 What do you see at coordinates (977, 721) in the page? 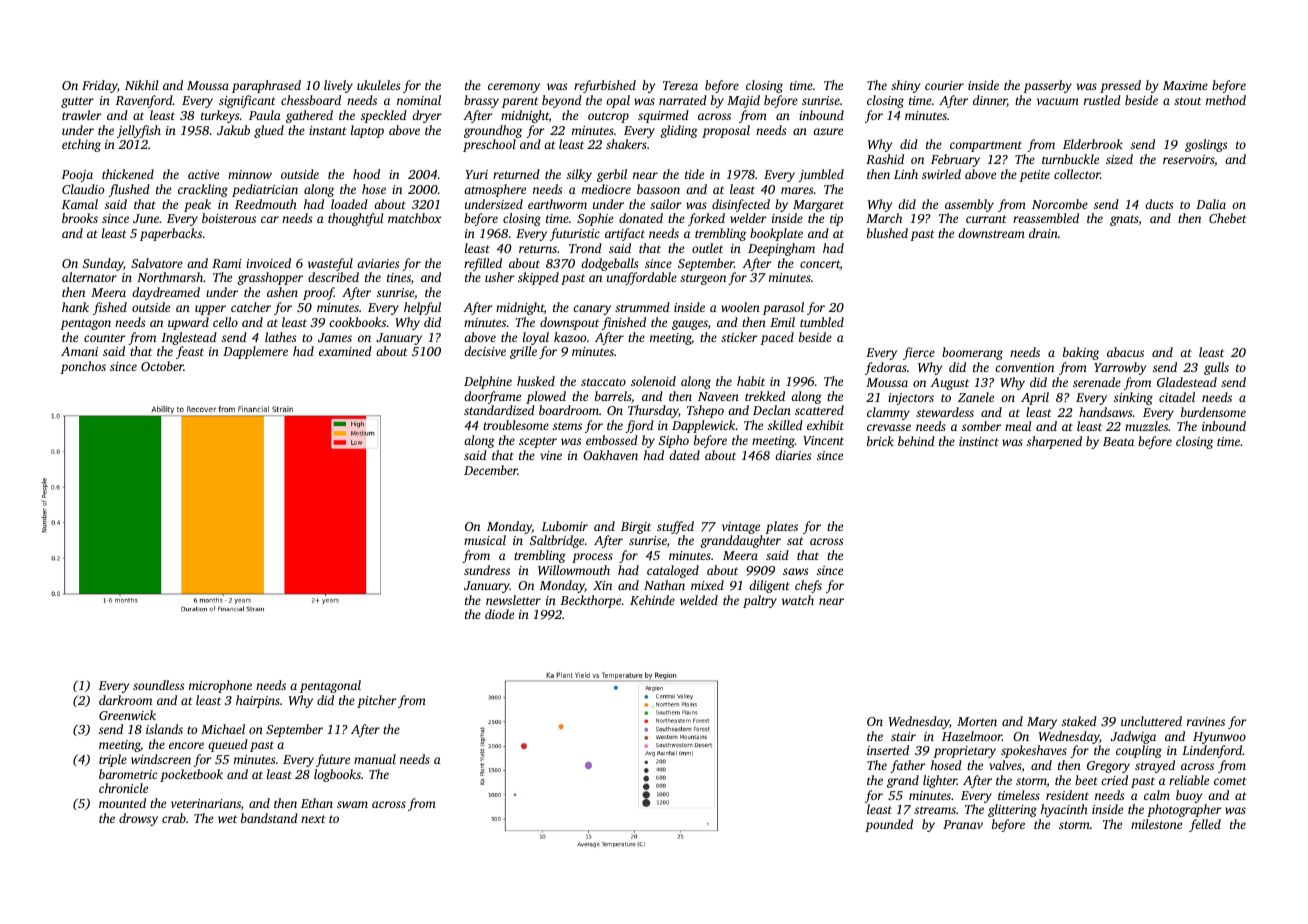
I see `Morten` at bounding box center [977, 721].
